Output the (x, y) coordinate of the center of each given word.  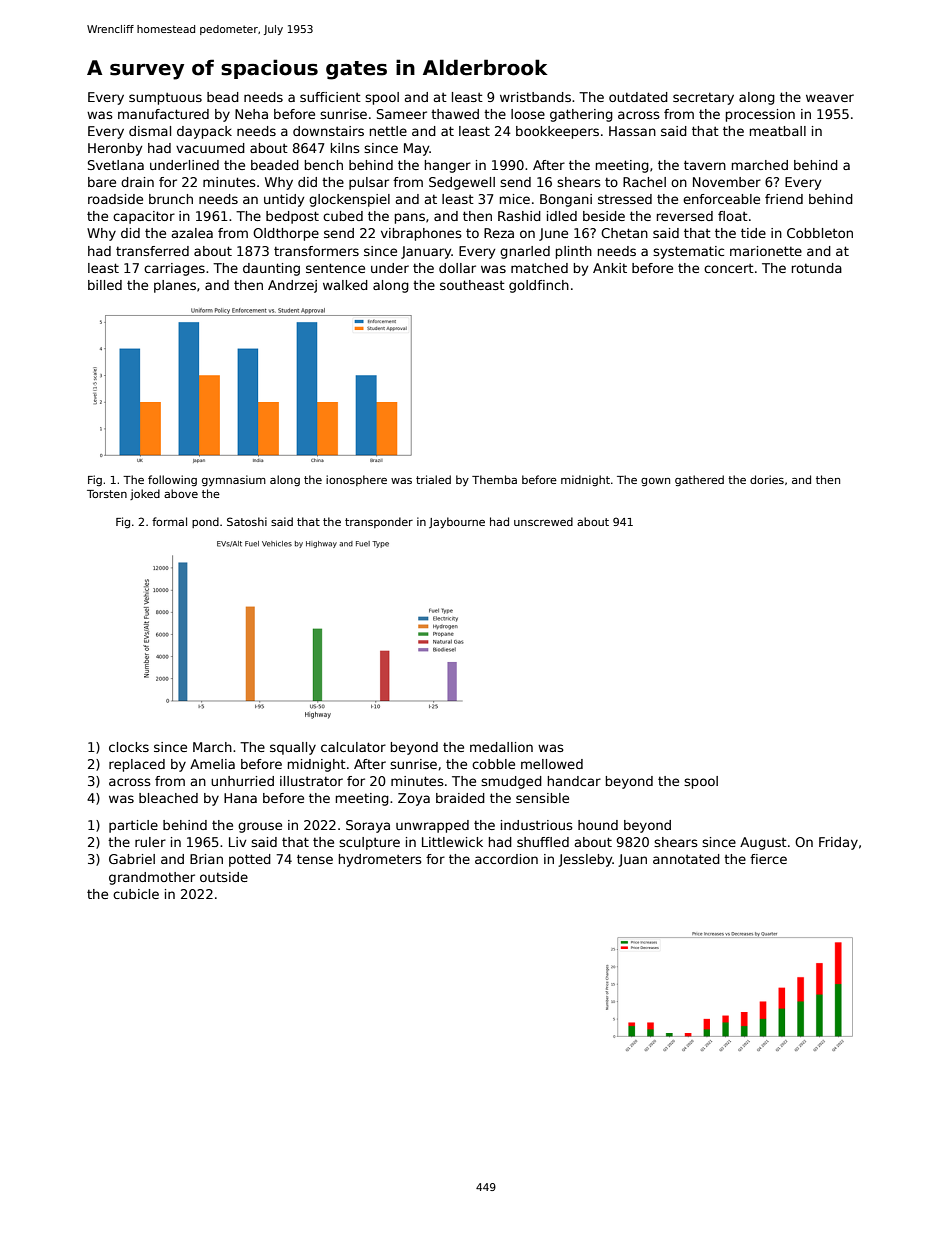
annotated (686, 859)
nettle (388, 131)
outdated (638, 97)
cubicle (136, 894)
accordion (506, 859)
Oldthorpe (286, 234)
